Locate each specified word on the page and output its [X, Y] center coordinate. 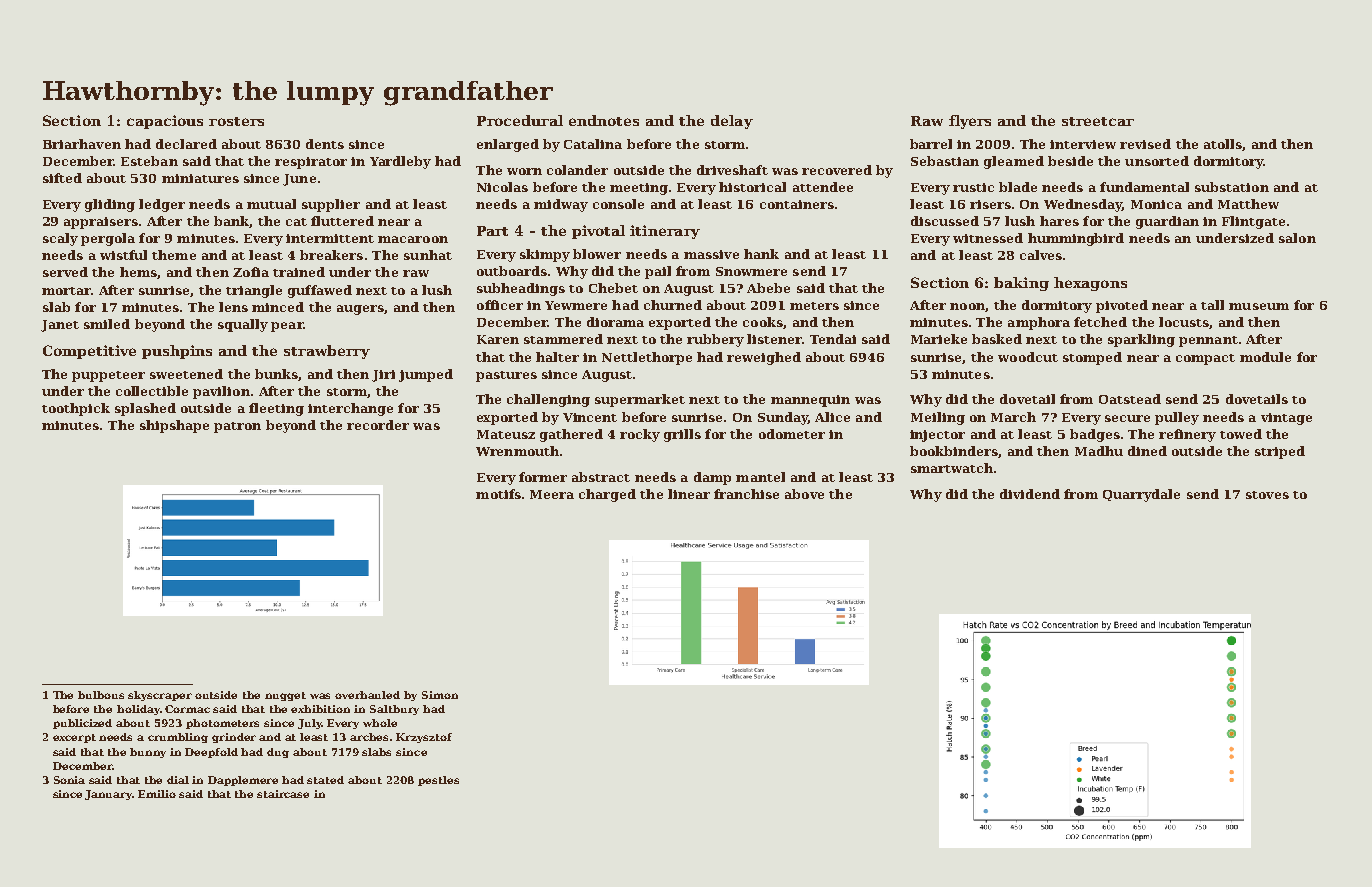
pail [658, 272]
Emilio [157, 794]
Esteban [149, 161]
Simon [440, 695]
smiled [107, 324]
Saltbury [394, 710]
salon [1297, 238]
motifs [498, 494]
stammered [563, 339]
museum [1259, 306]
